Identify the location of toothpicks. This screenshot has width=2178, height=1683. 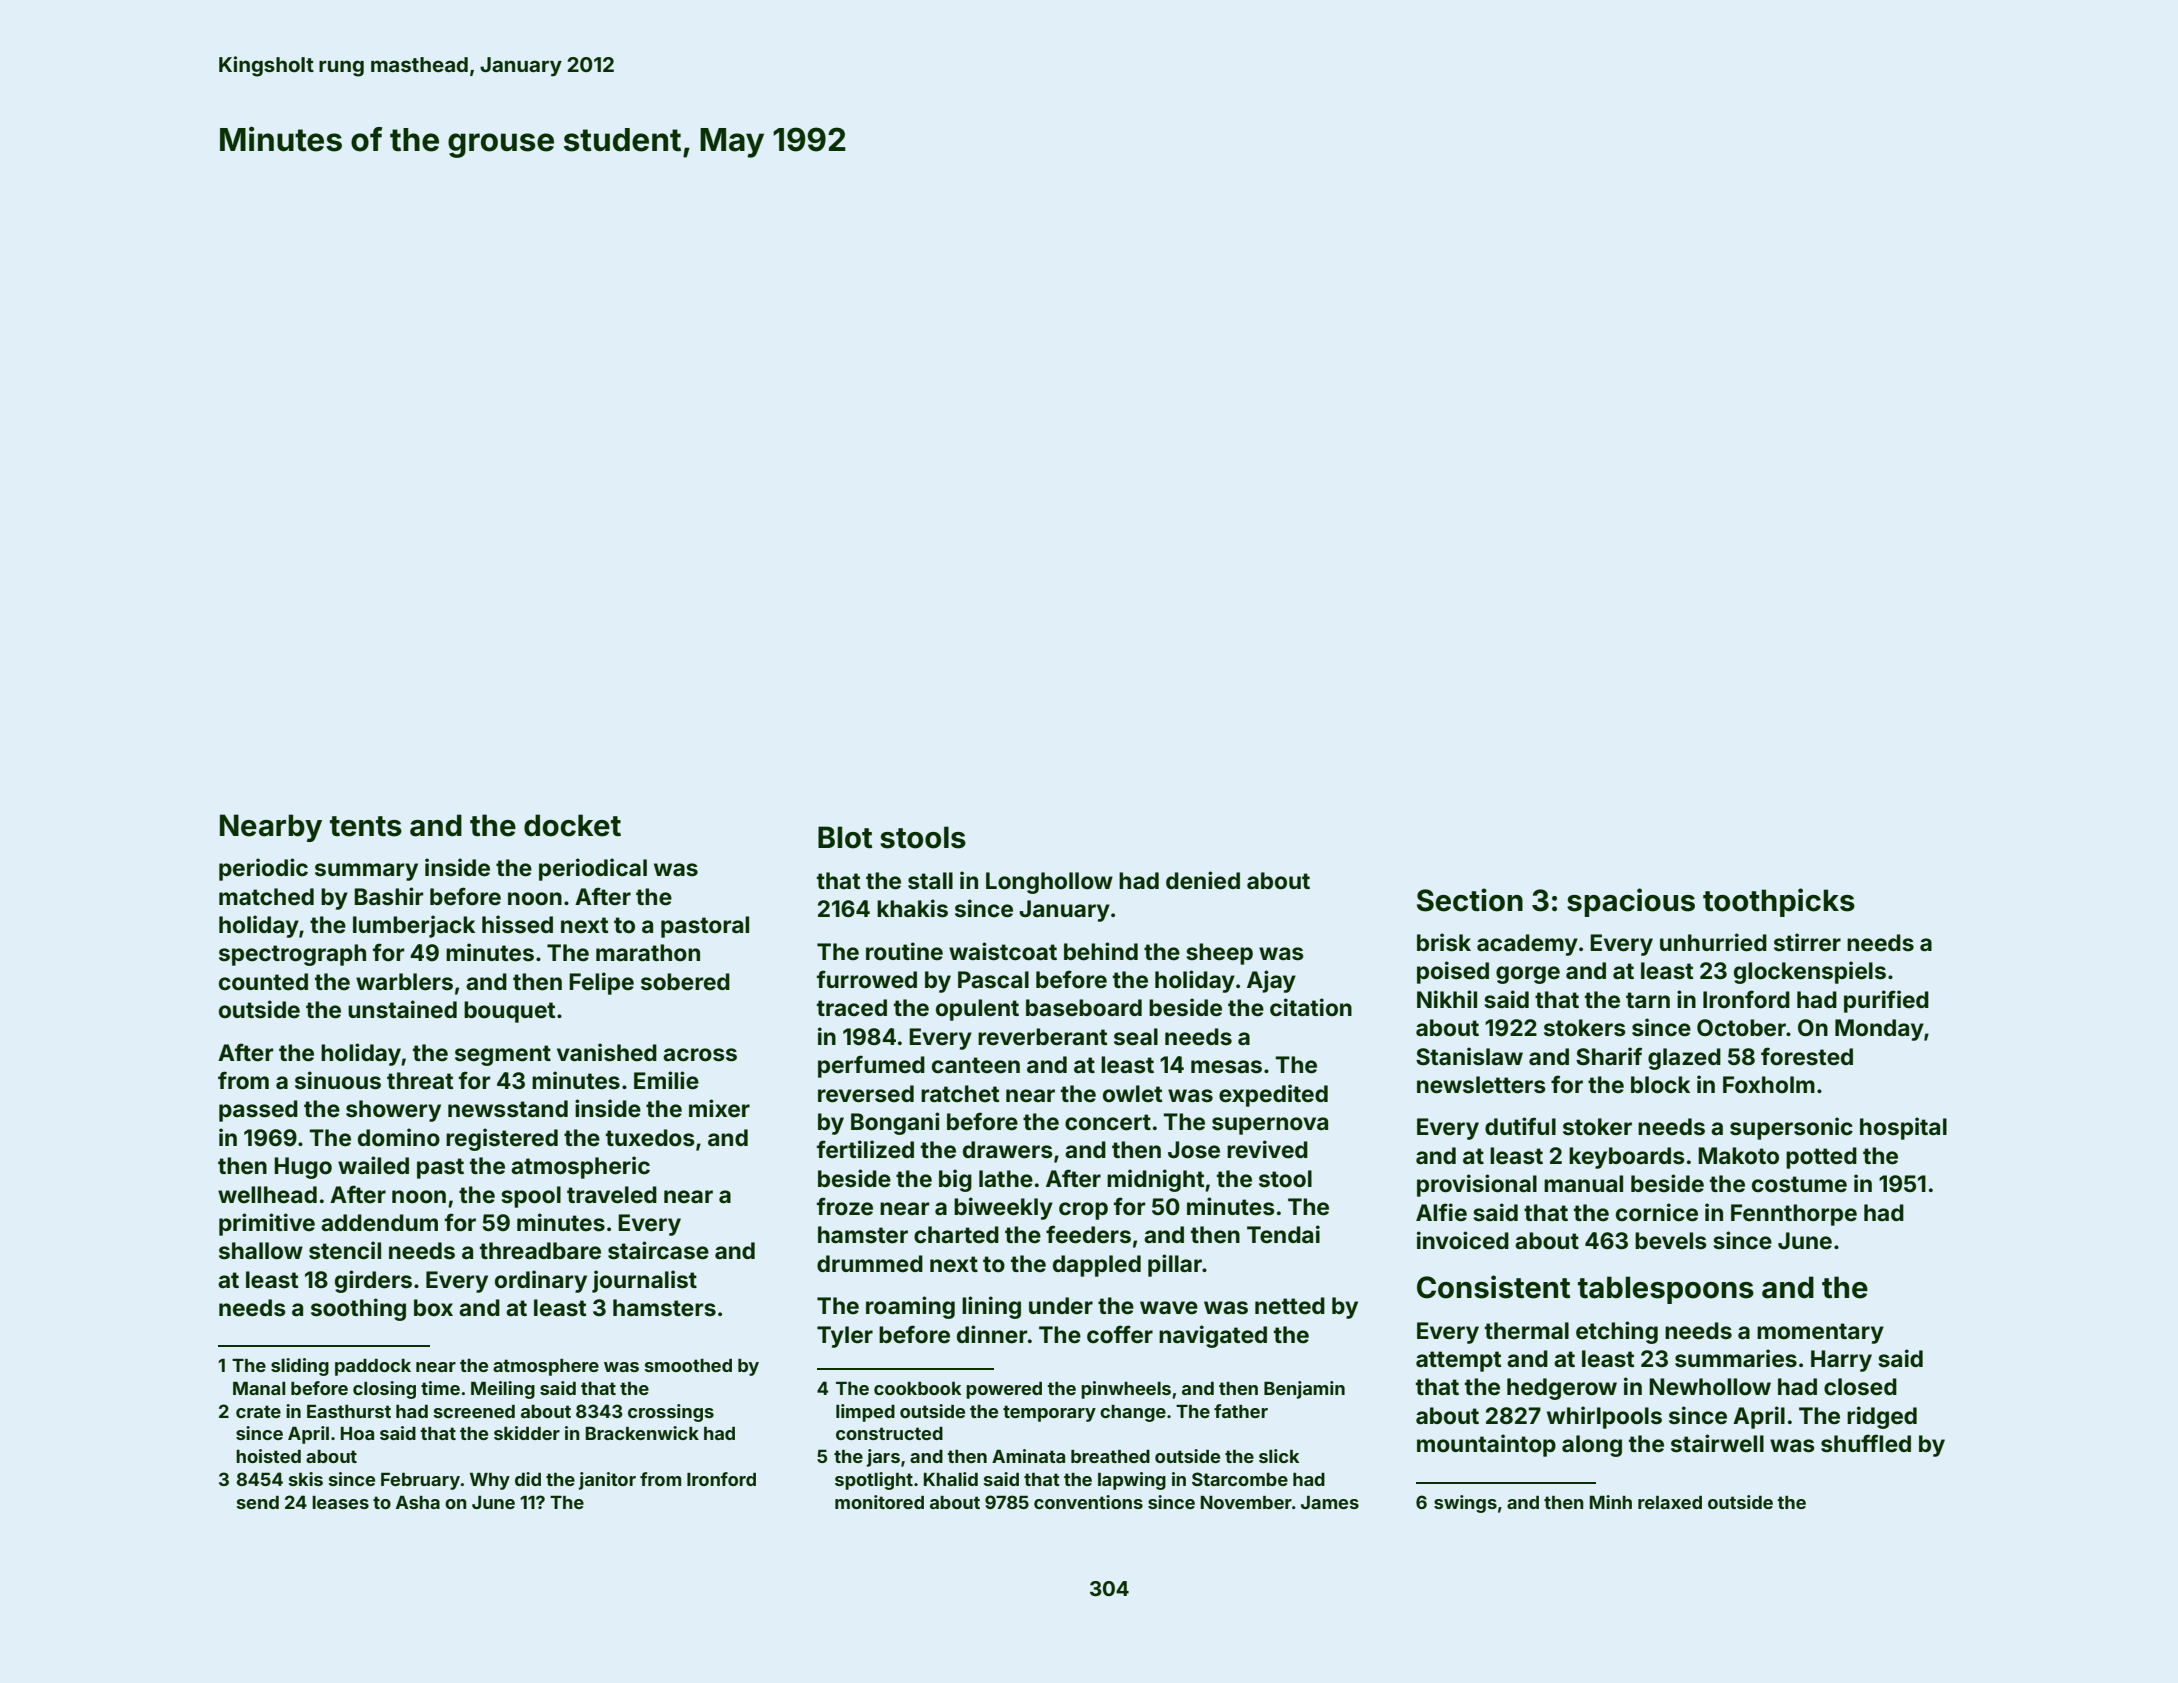
(1779, 902).
